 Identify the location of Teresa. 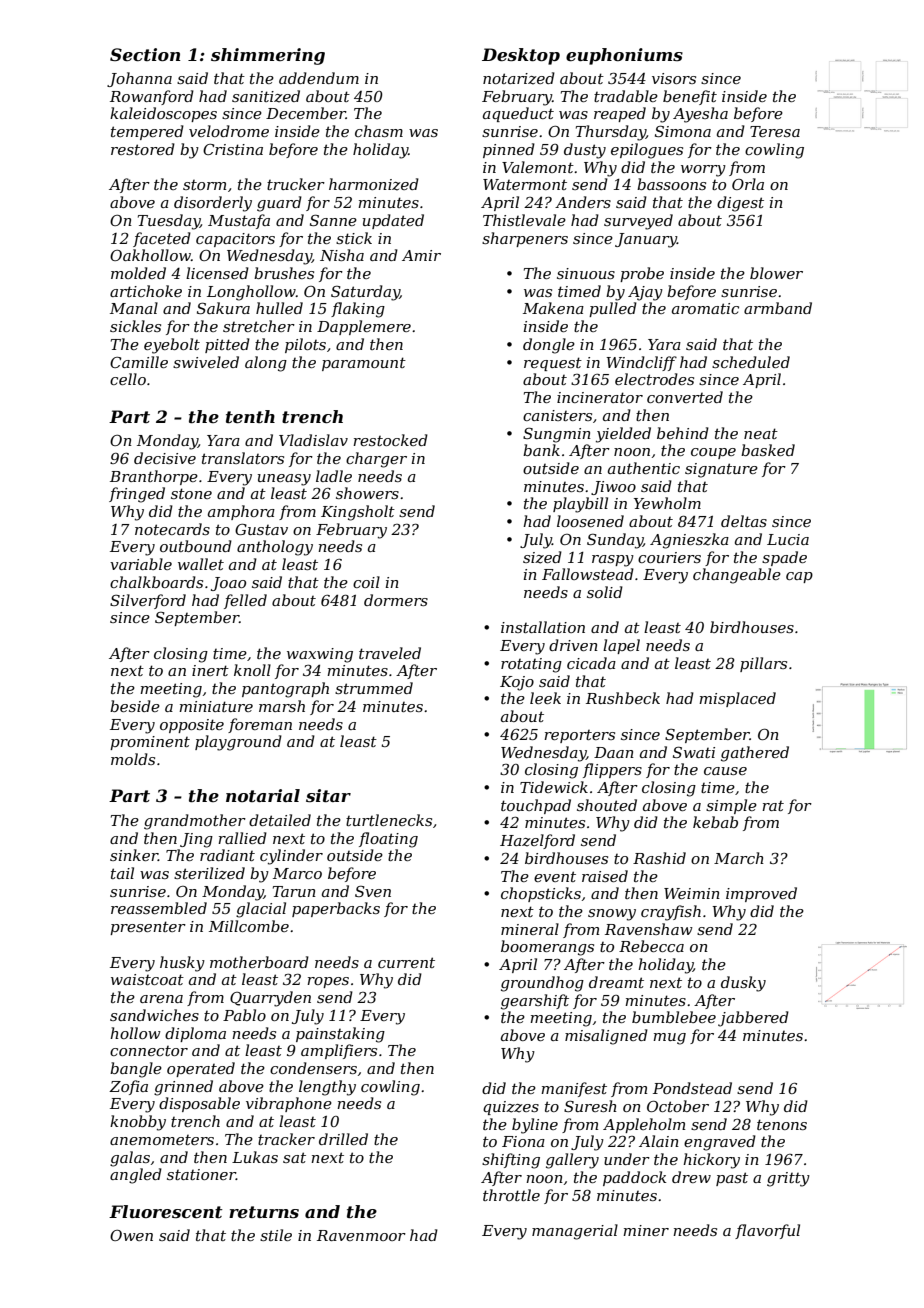
(775, 131).
